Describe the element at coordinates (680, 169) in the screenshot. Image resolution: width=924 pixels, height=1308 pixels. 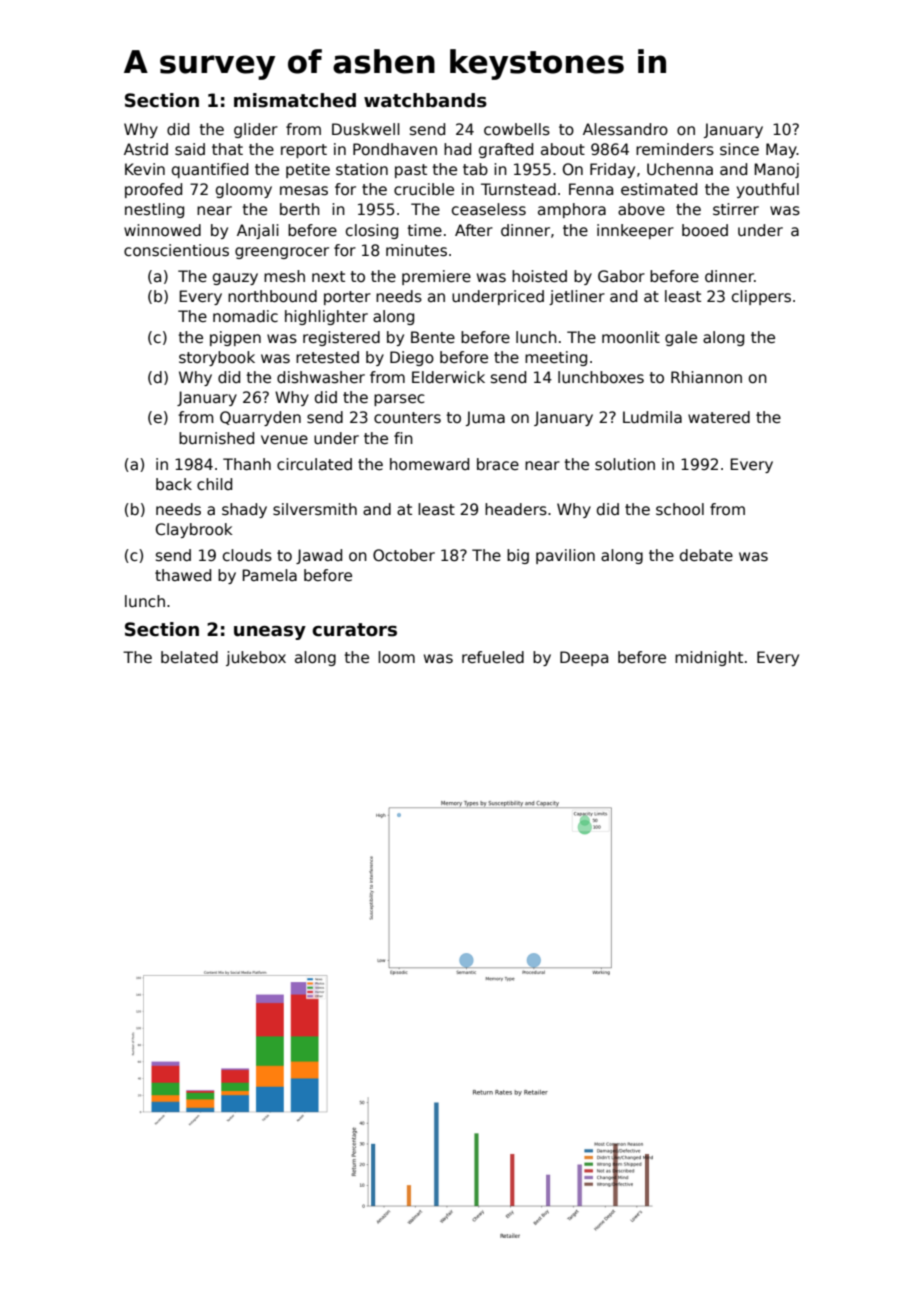
I see `Uchenna` at that location.
